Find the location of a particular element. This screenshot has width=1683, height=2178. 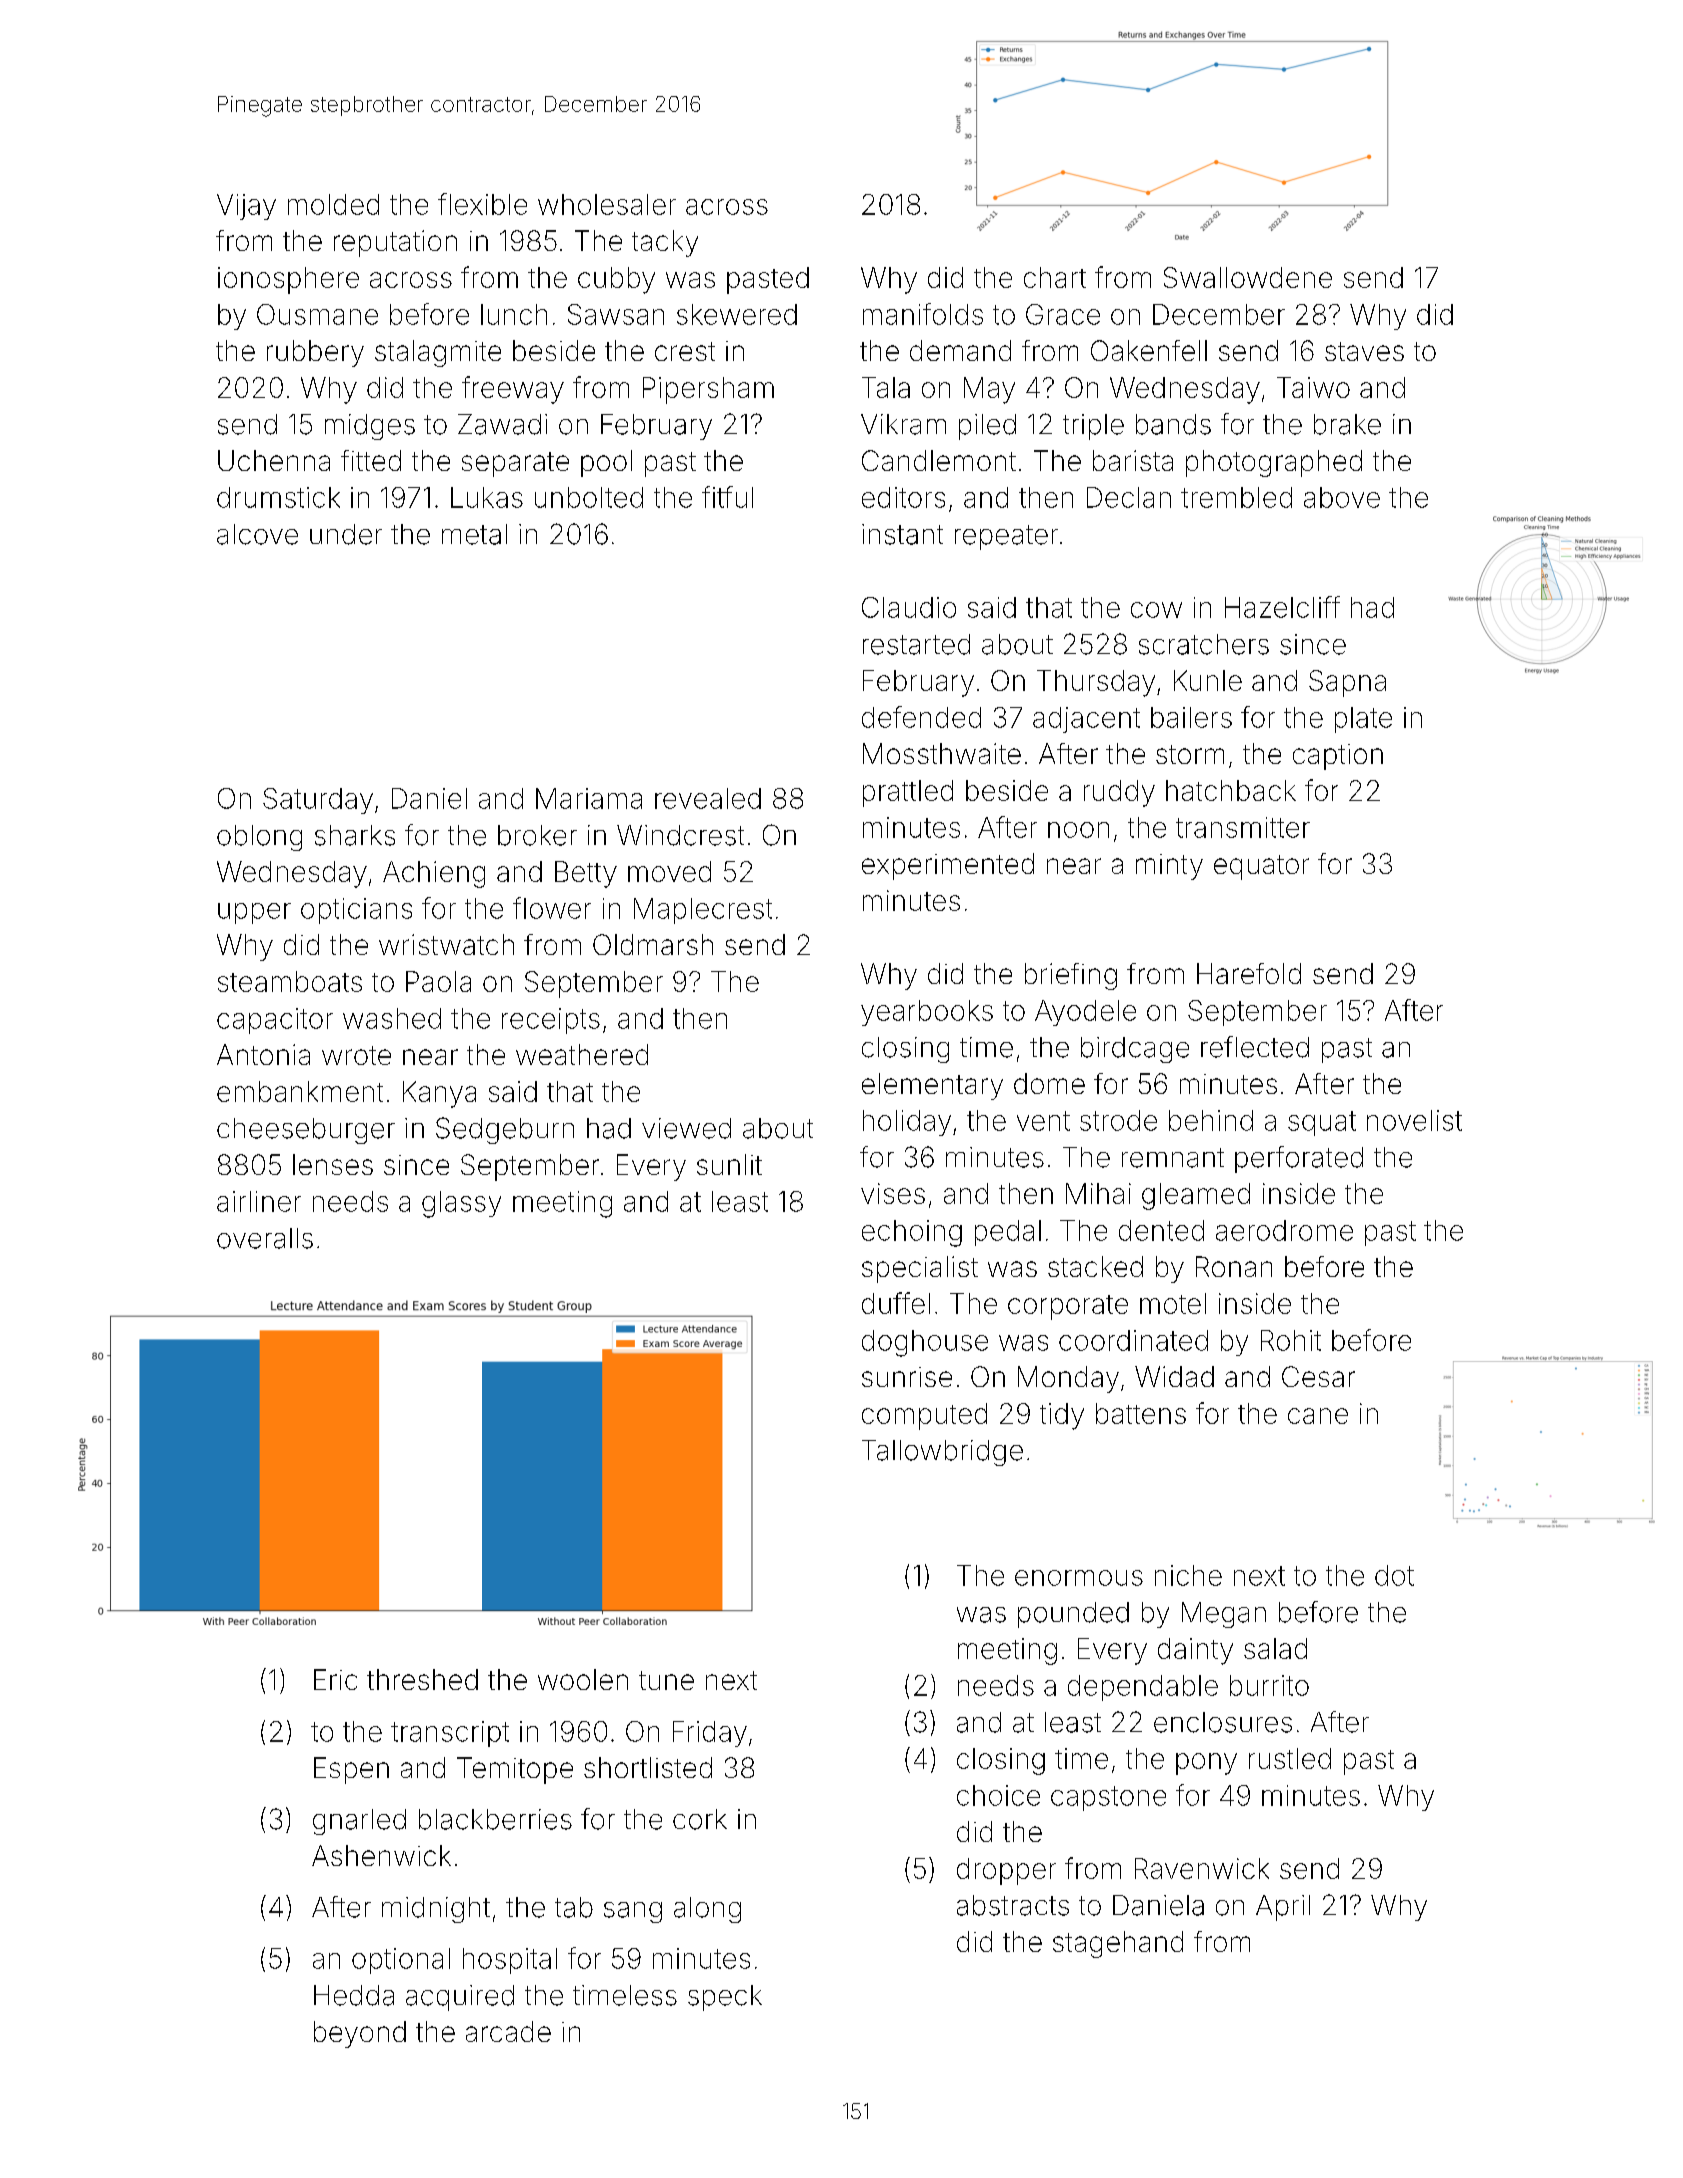

manifolds is located at coordinates (923, 314).
